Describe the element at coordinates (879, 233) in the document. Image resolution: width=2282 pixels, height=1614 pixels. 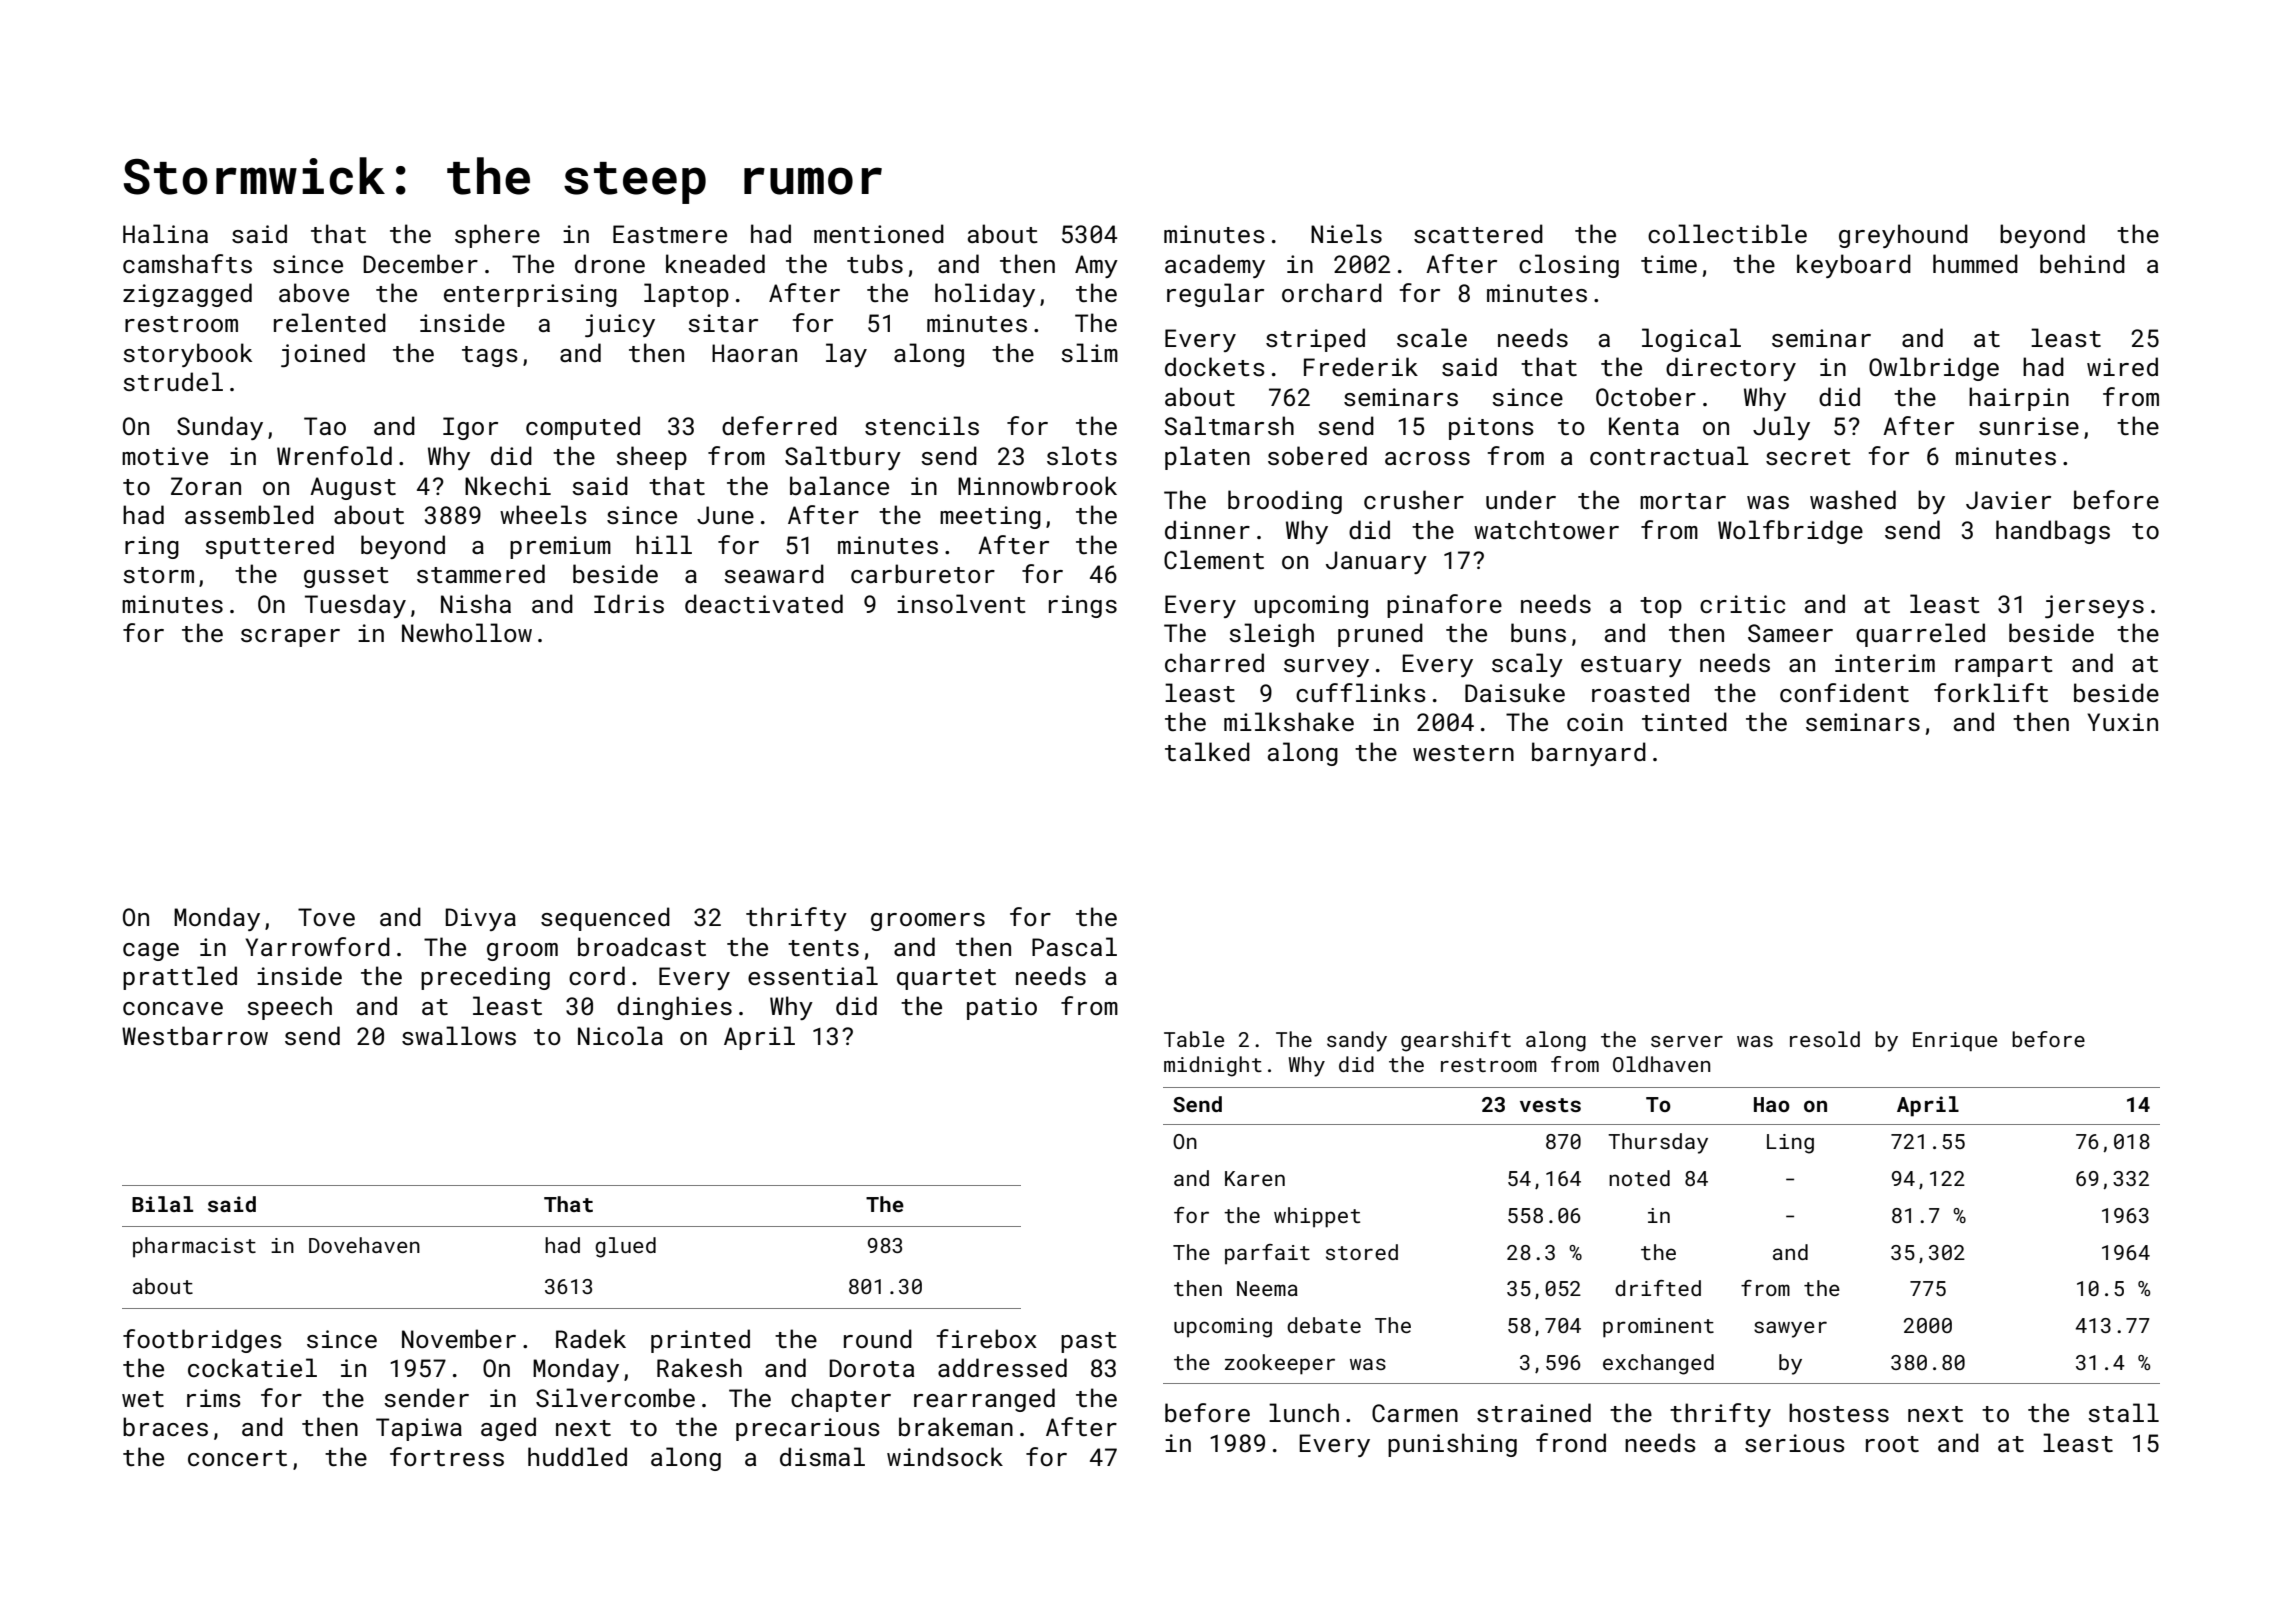
I see `mentioned` at that location.
